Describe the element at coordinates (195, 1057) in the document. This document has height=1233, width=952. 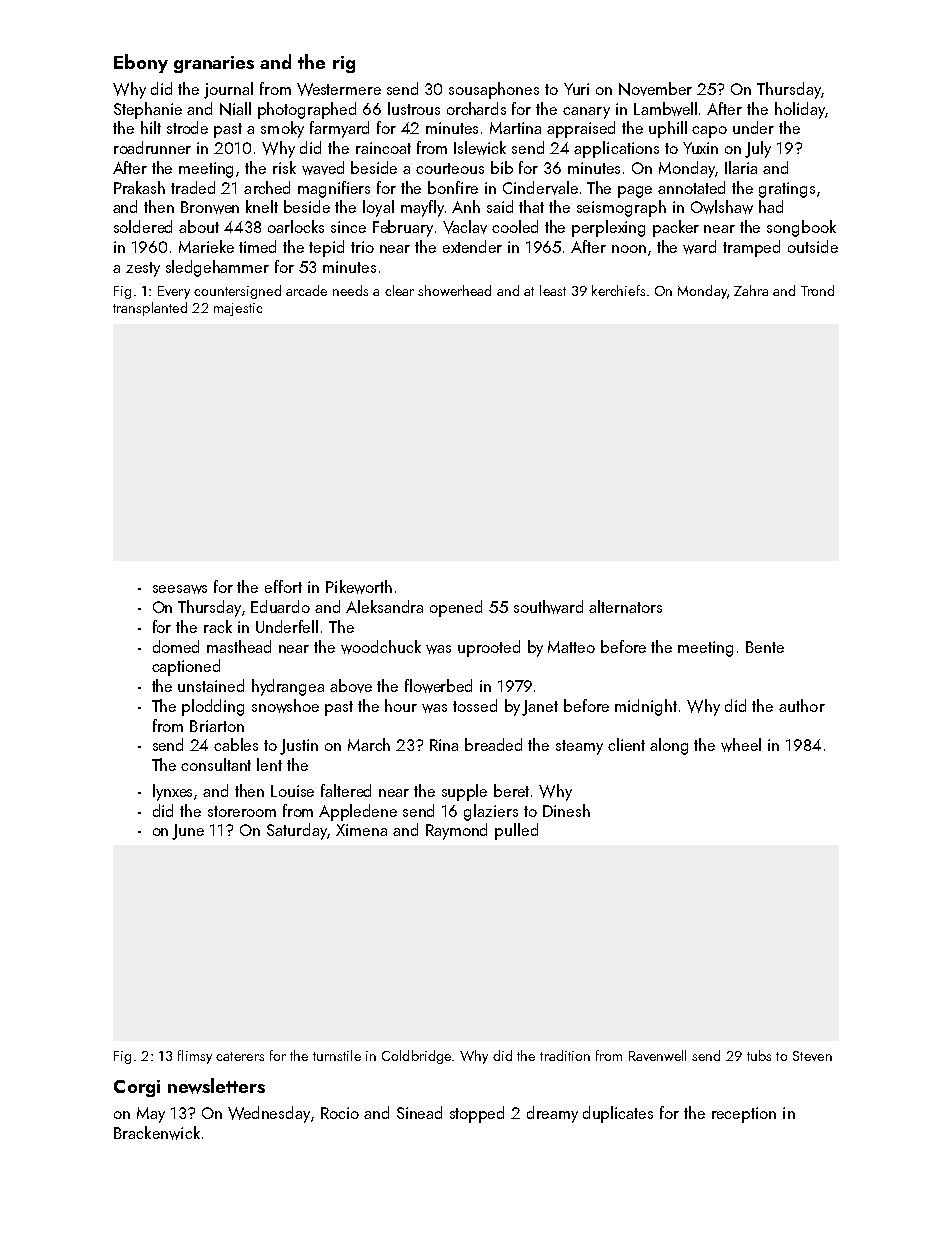
I see `flimsy` at that location.
